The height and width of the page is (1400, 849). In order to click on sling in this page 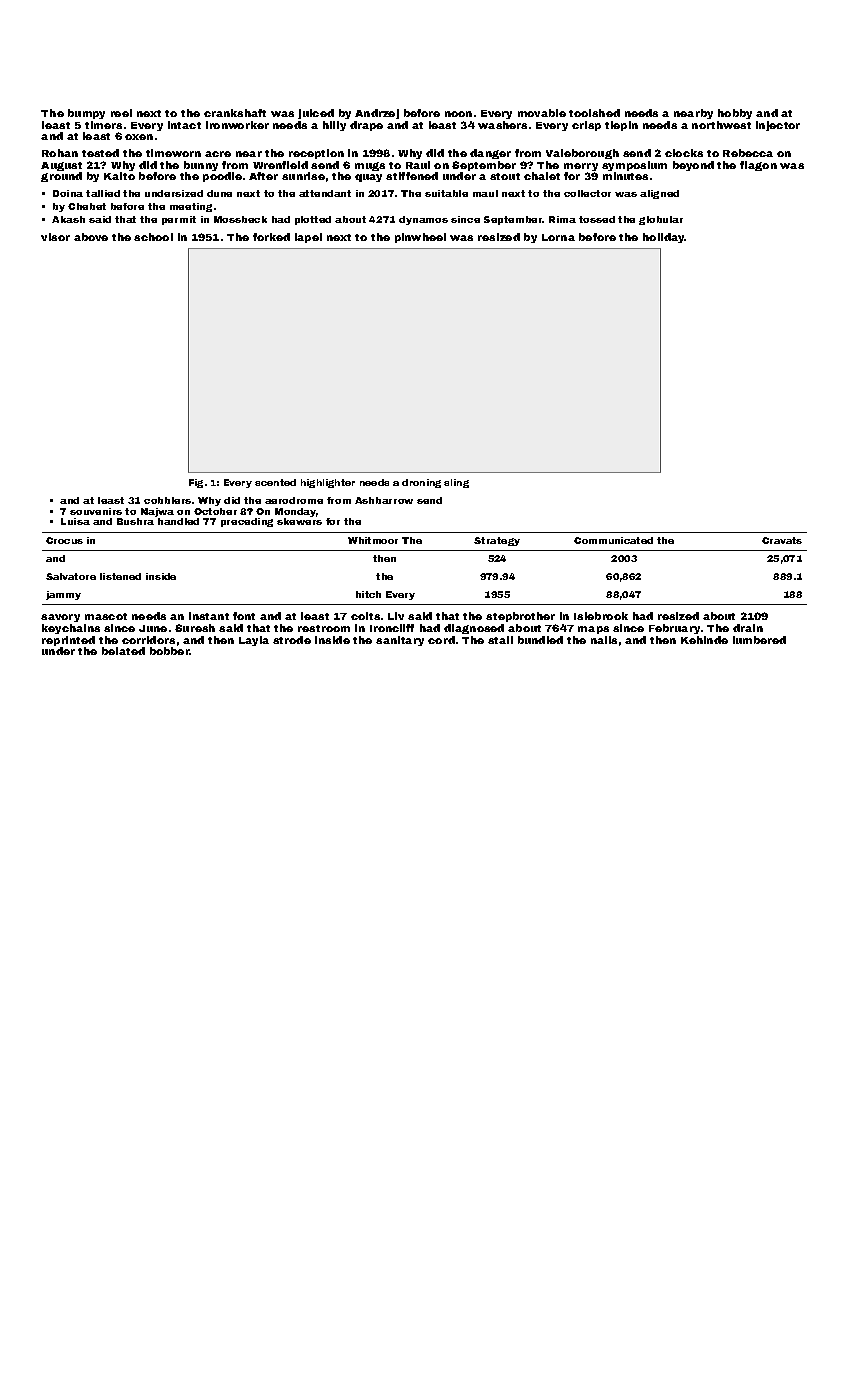, I will do `click(456, 483)`.
